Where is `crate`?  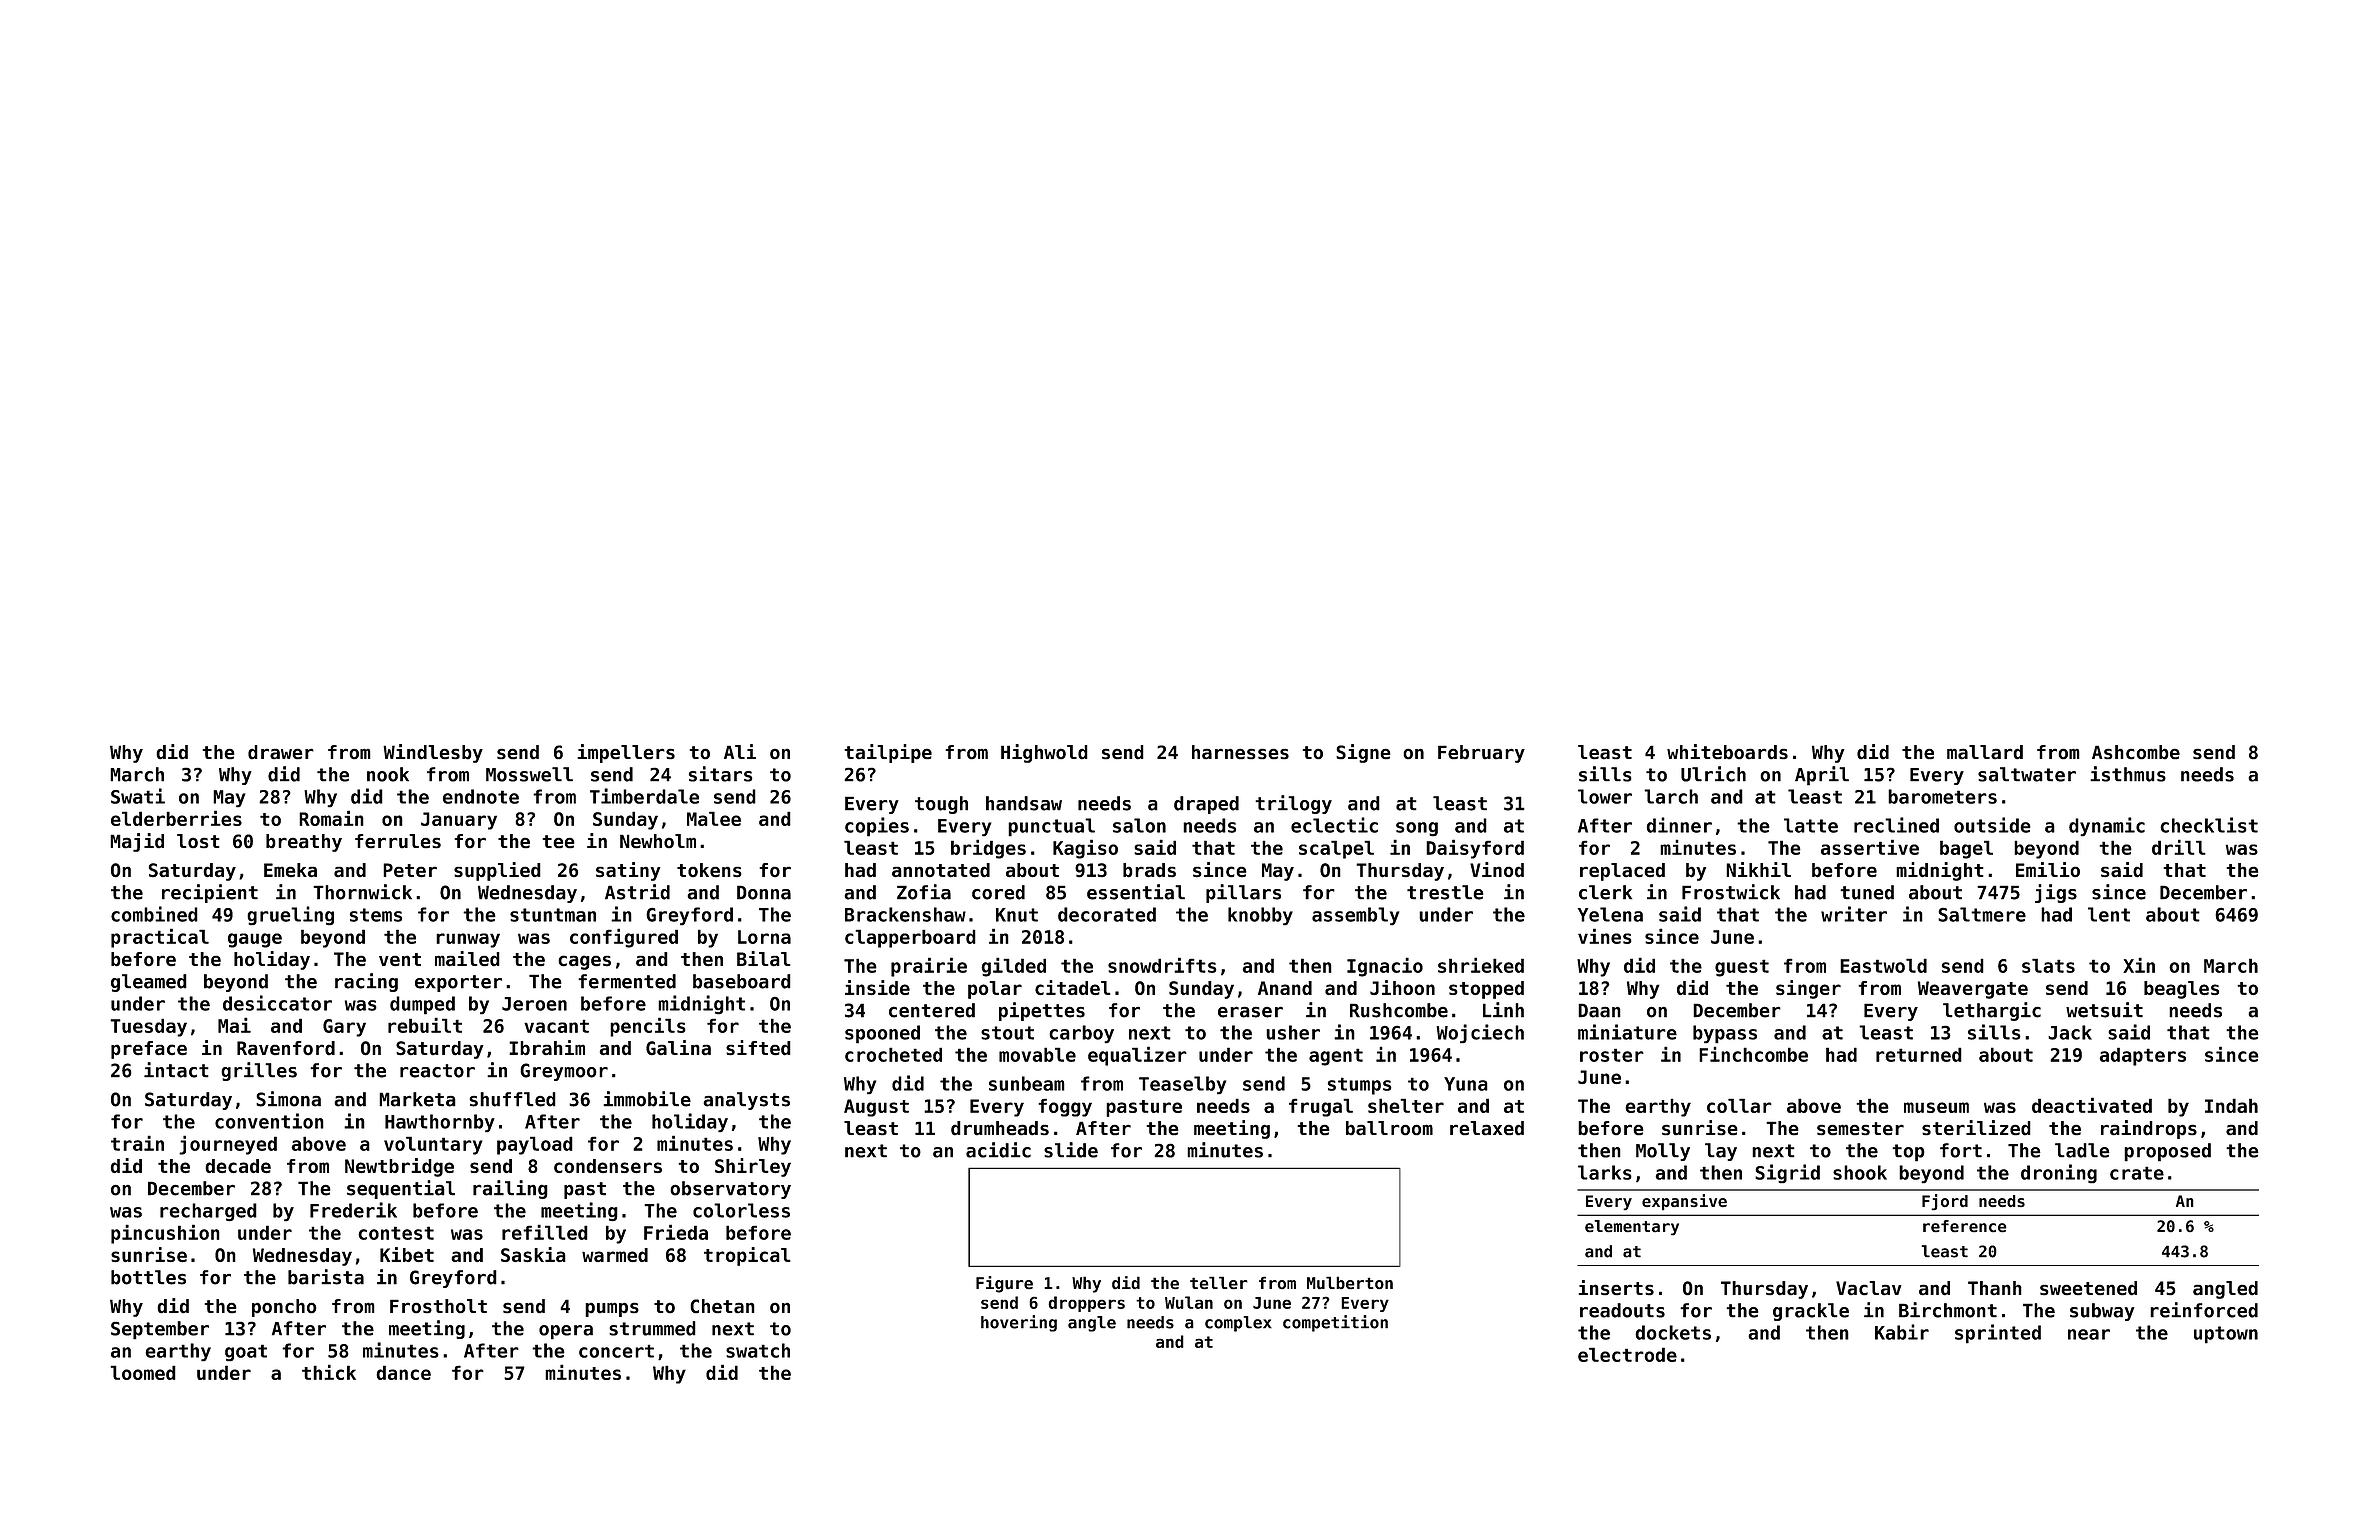
crate is located at coordinates (2137, 1173).
